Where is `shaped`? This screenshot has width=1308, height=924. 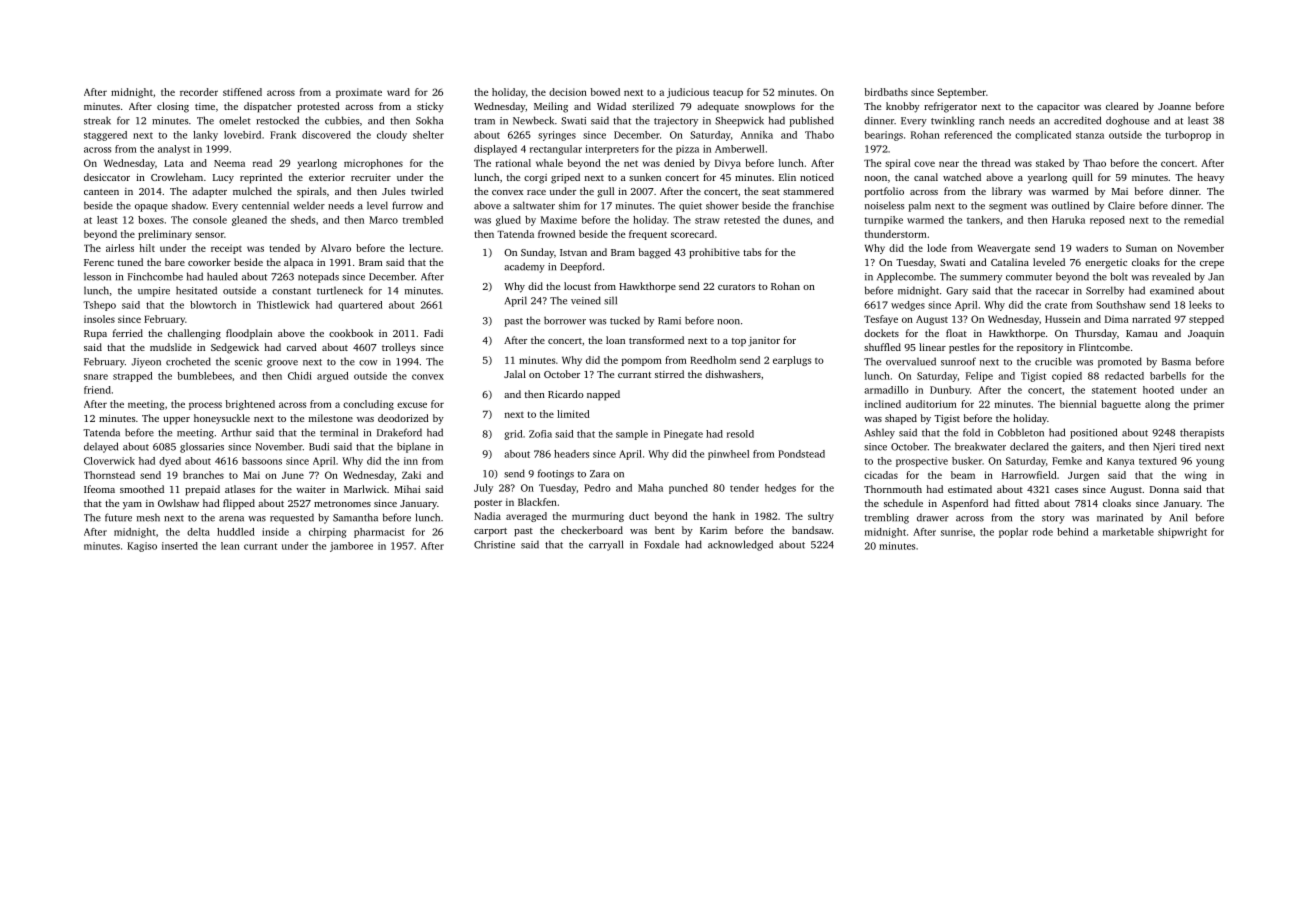
shaped is located at coordinates (901, 419).
